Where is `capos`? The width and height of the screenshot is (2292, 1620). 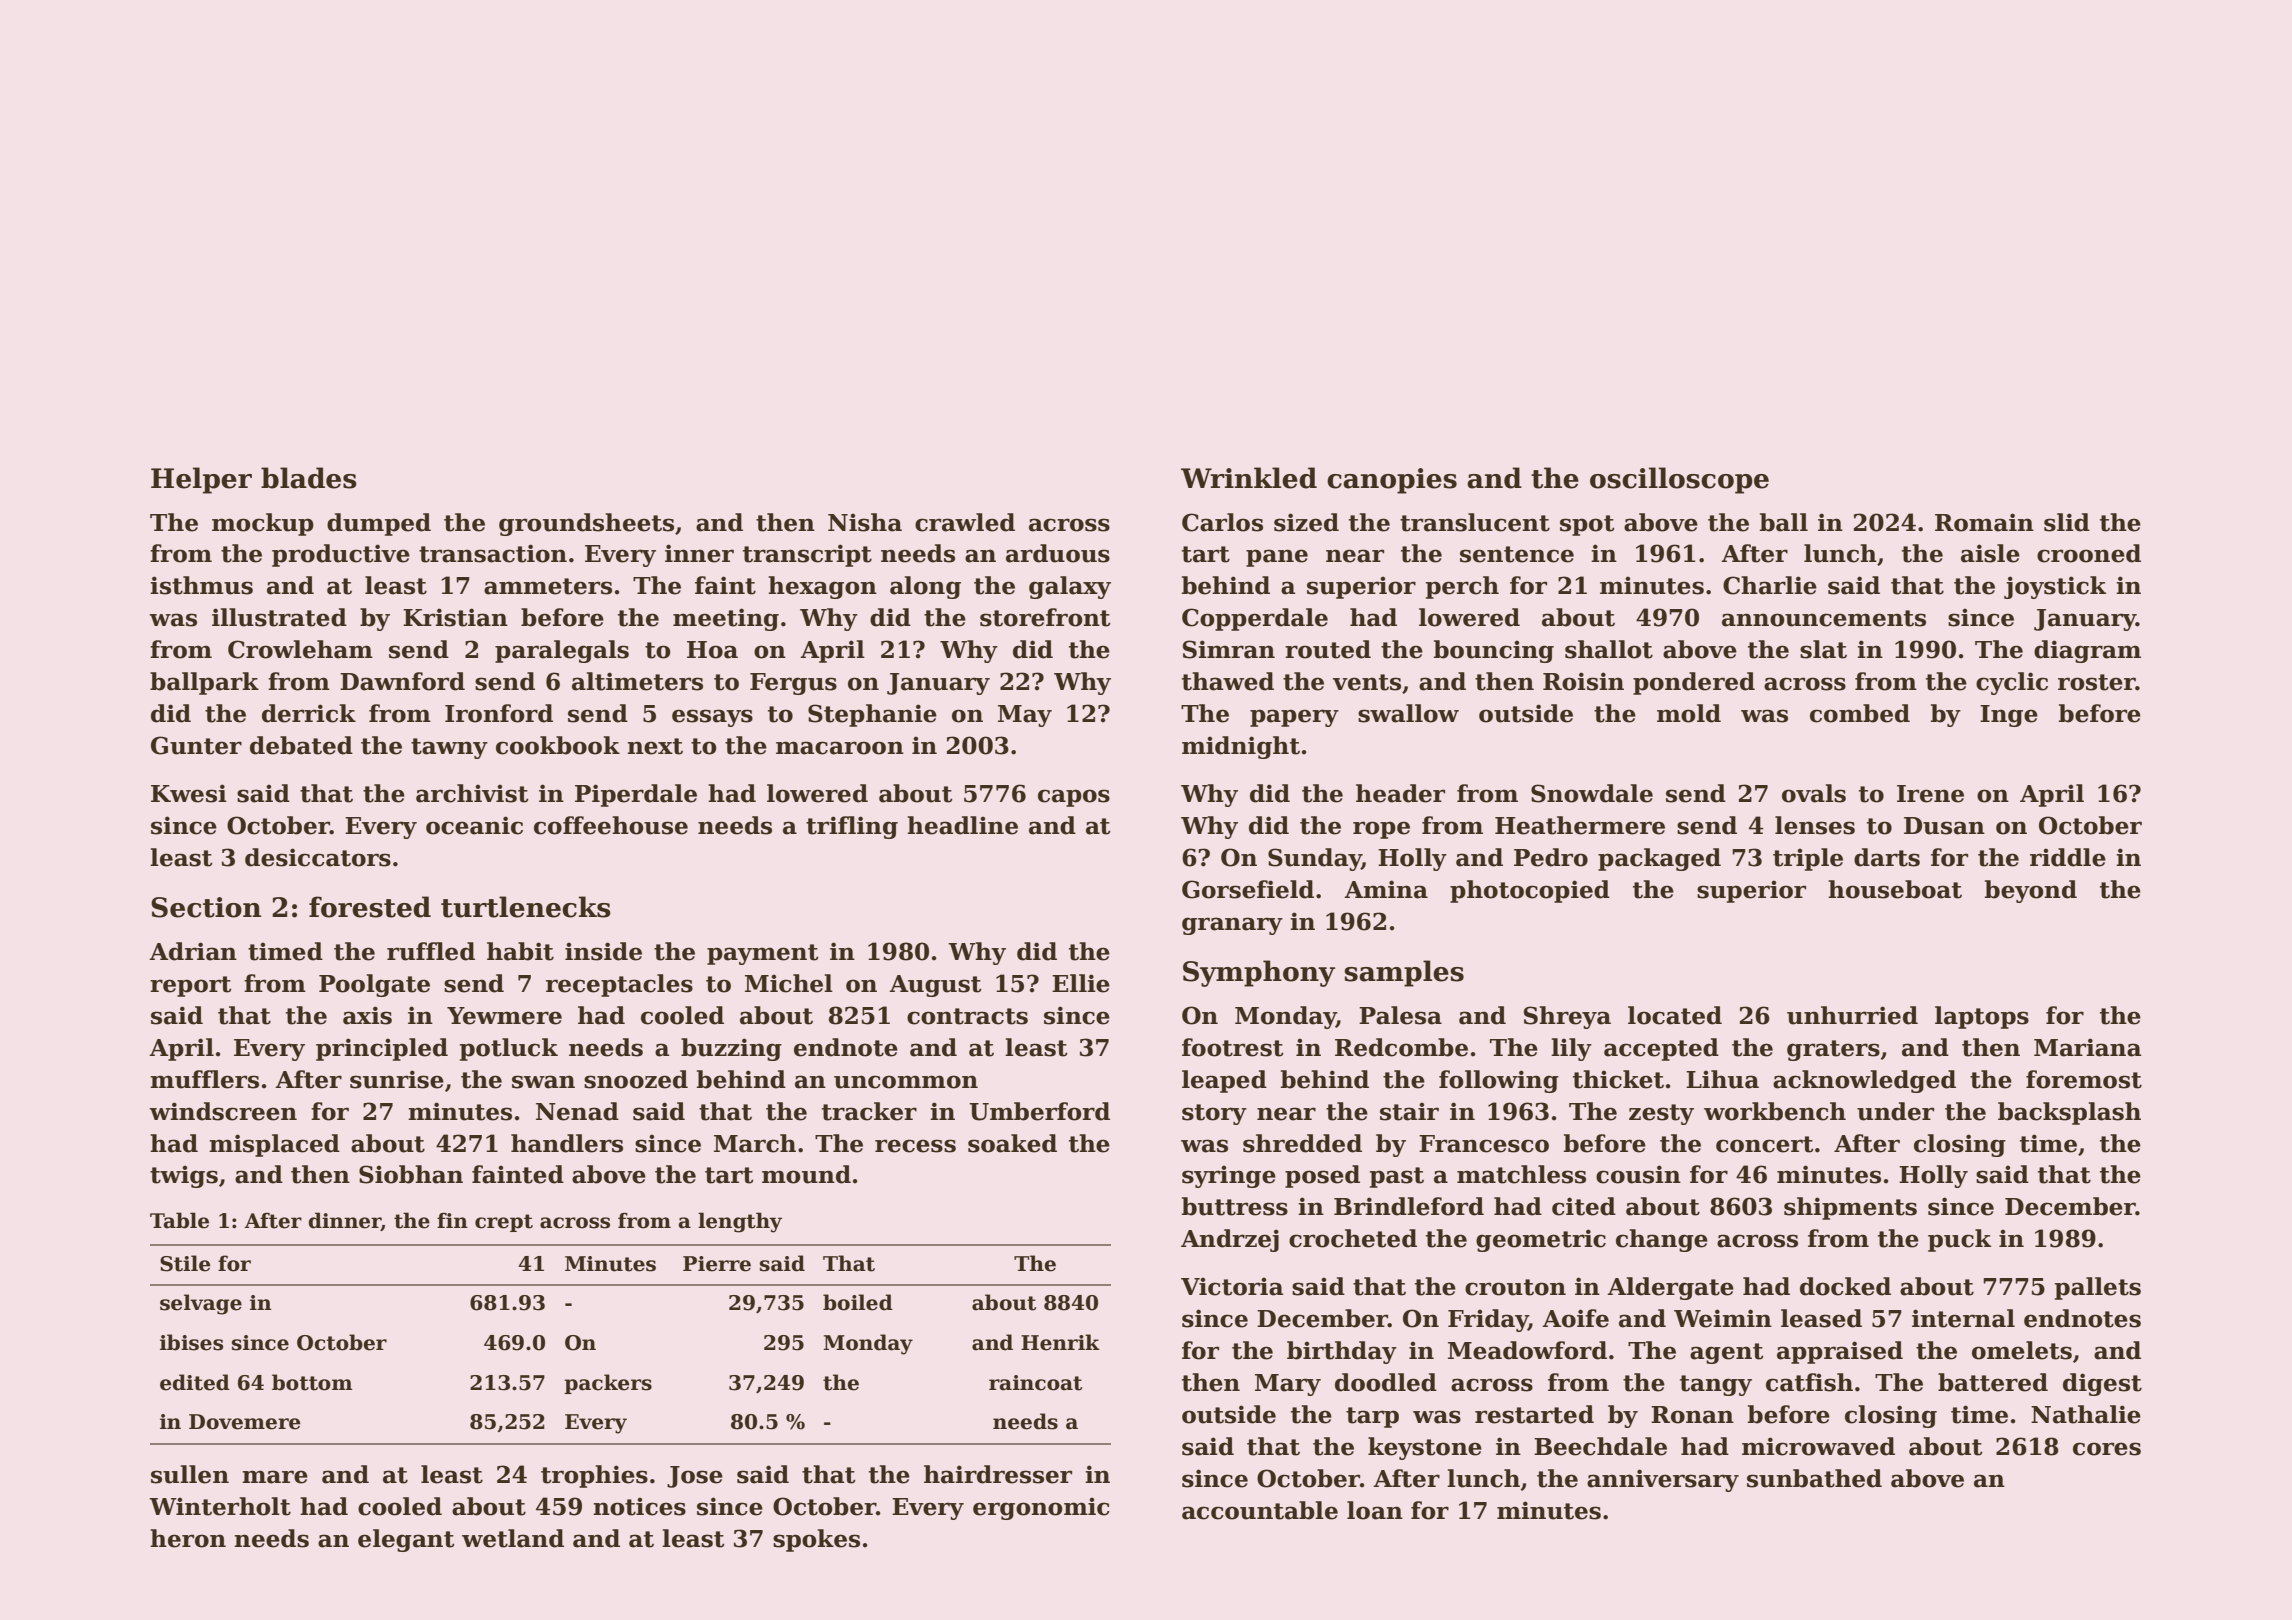
capos is located at coordinates (1074, 798).
